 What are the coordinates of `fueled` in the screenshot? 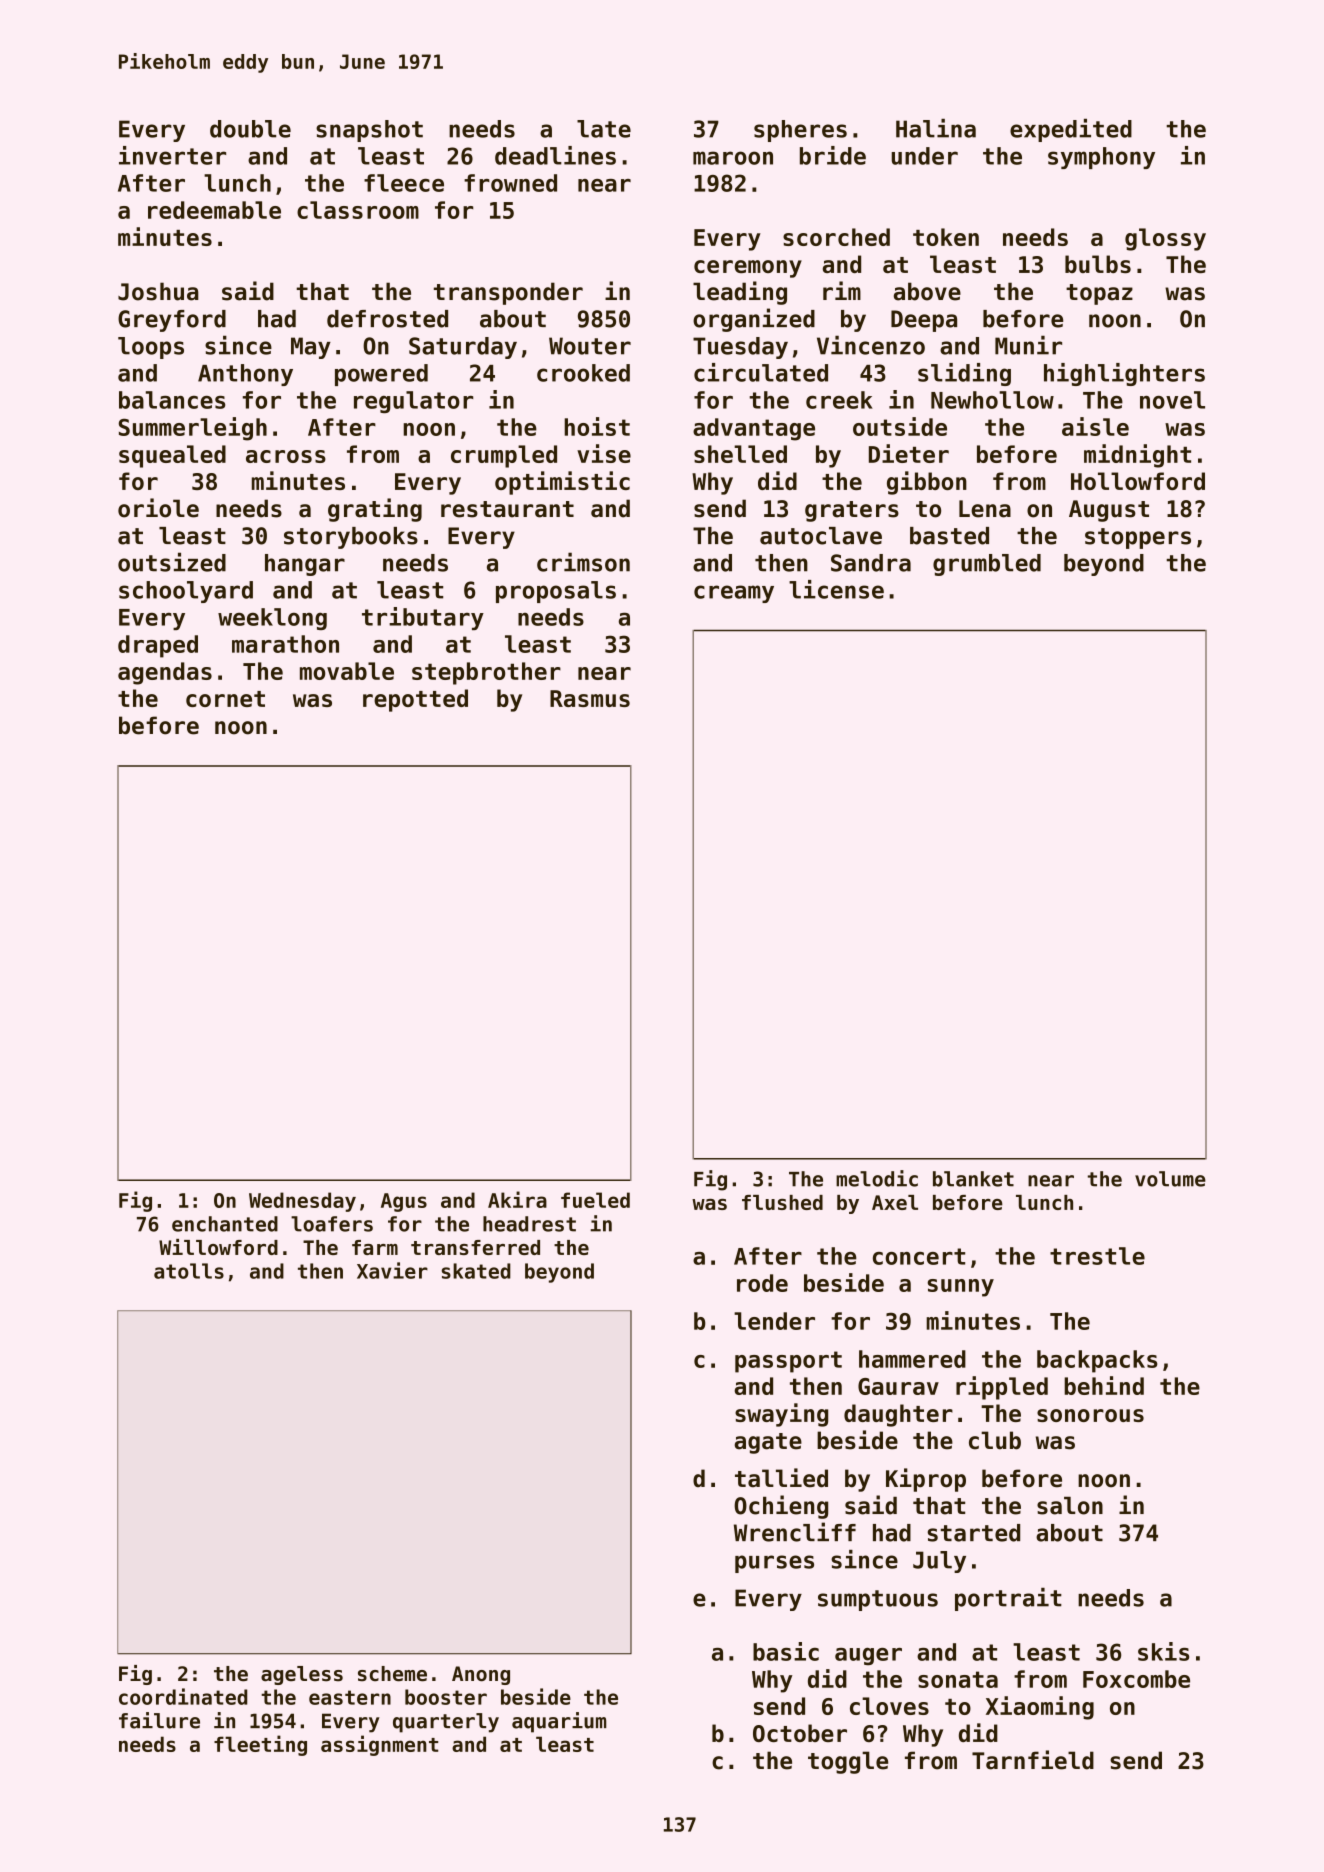 It's located at (595, 1200).
